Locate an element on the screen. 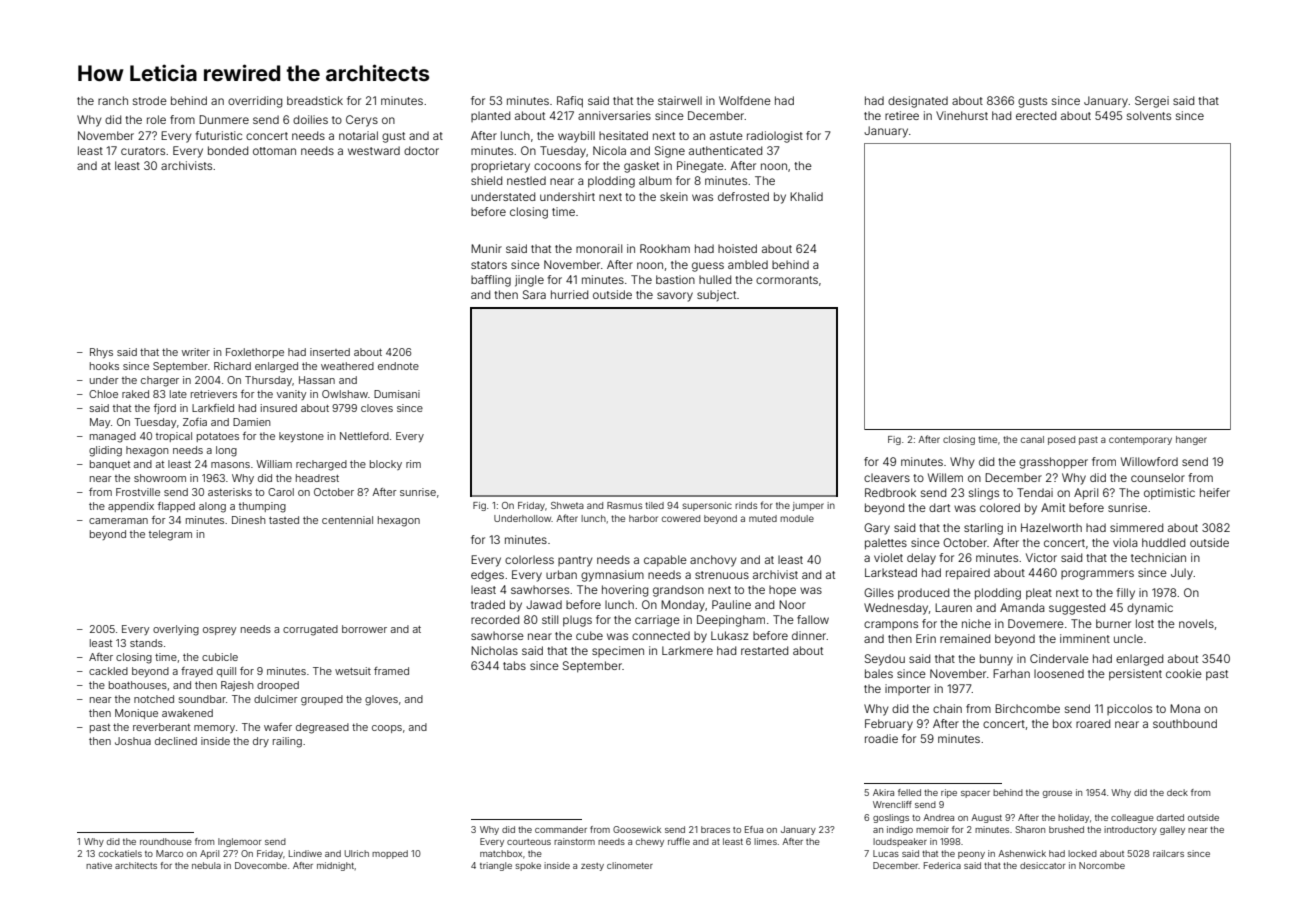 The height and width of the screenshot is (924, 1308). Sergei is located at coordinates (1152, 102).
